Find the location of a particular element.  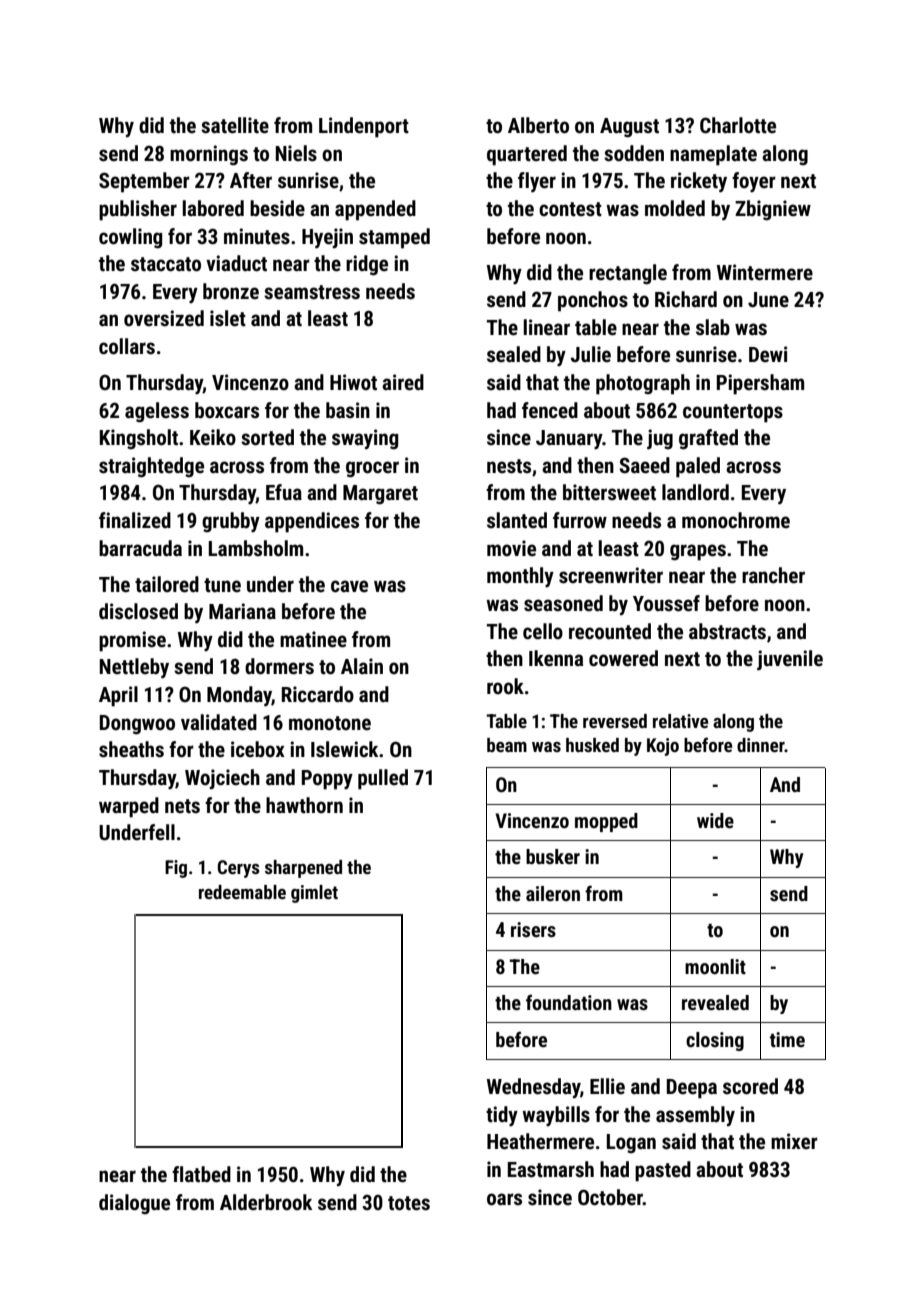

redeemable is located at coordinates (242, 892).
